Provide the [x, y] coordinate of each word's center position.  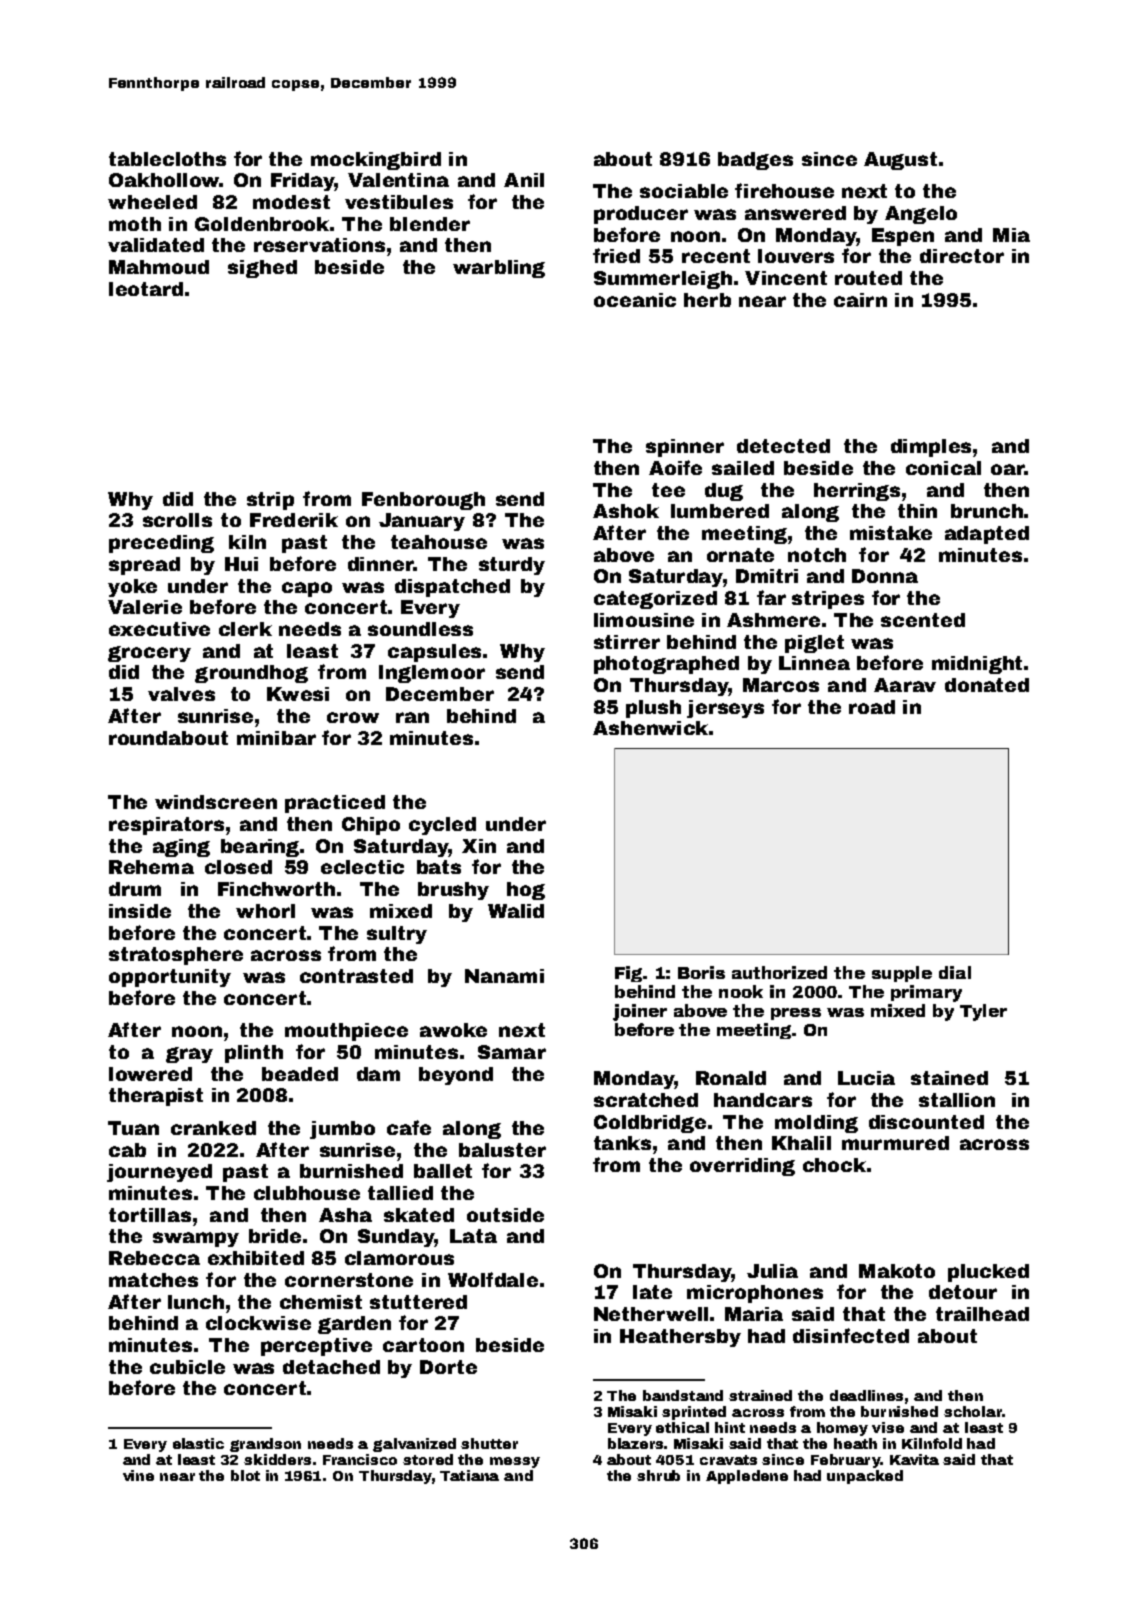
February [845, 1461]
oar [1008, 469]
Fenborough [423, 501]
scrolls [177, 520]
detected [783, 446]
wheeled [152, 202]
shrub [658, 1475]
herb [707, 300]
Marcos [781, 685]
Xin [479, 846]
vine [138, 1475]
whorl [265, 911]
